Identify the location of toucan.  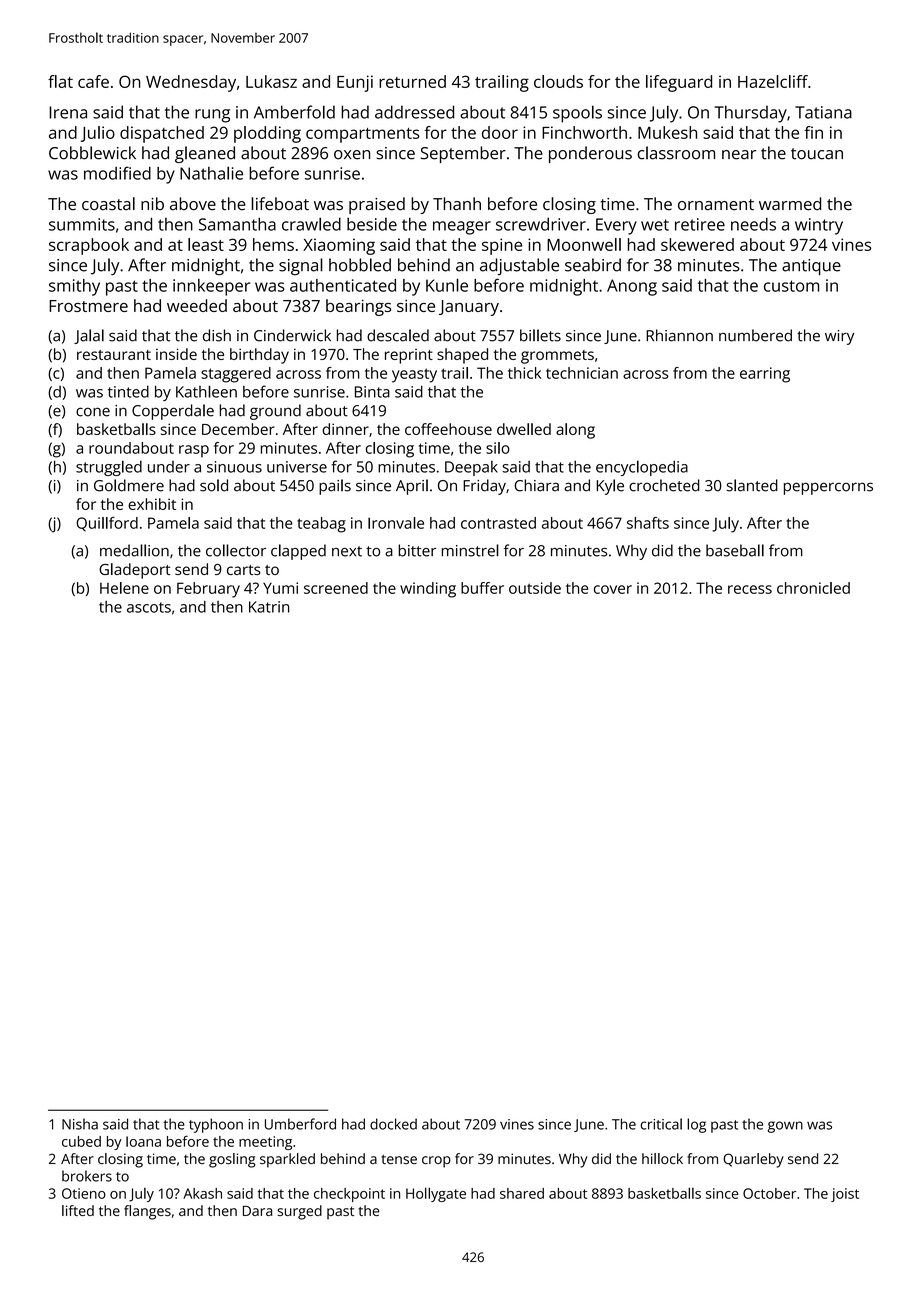
(817, 154).
